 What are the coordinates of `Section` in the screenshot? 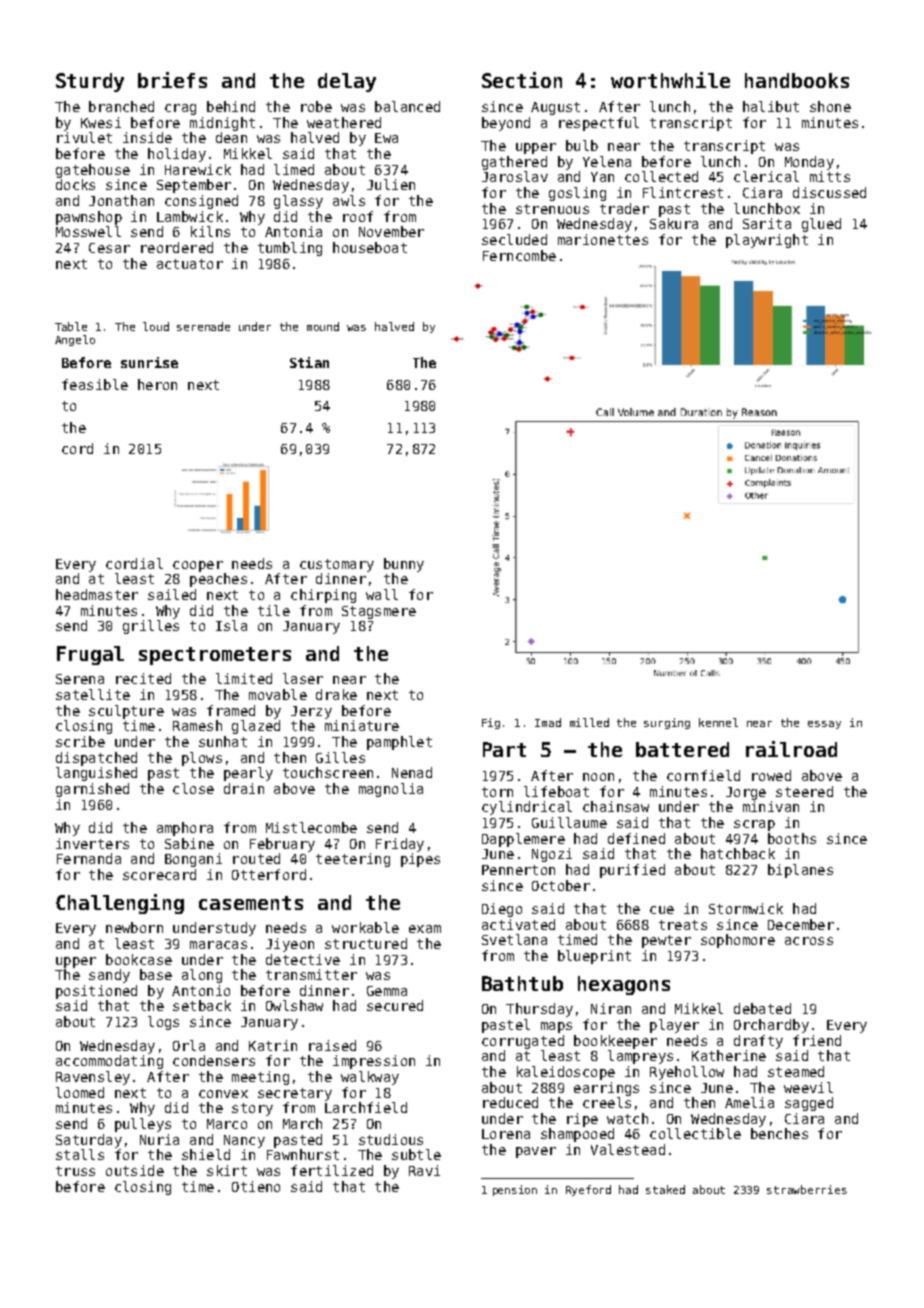 It's located at (522, 80).
